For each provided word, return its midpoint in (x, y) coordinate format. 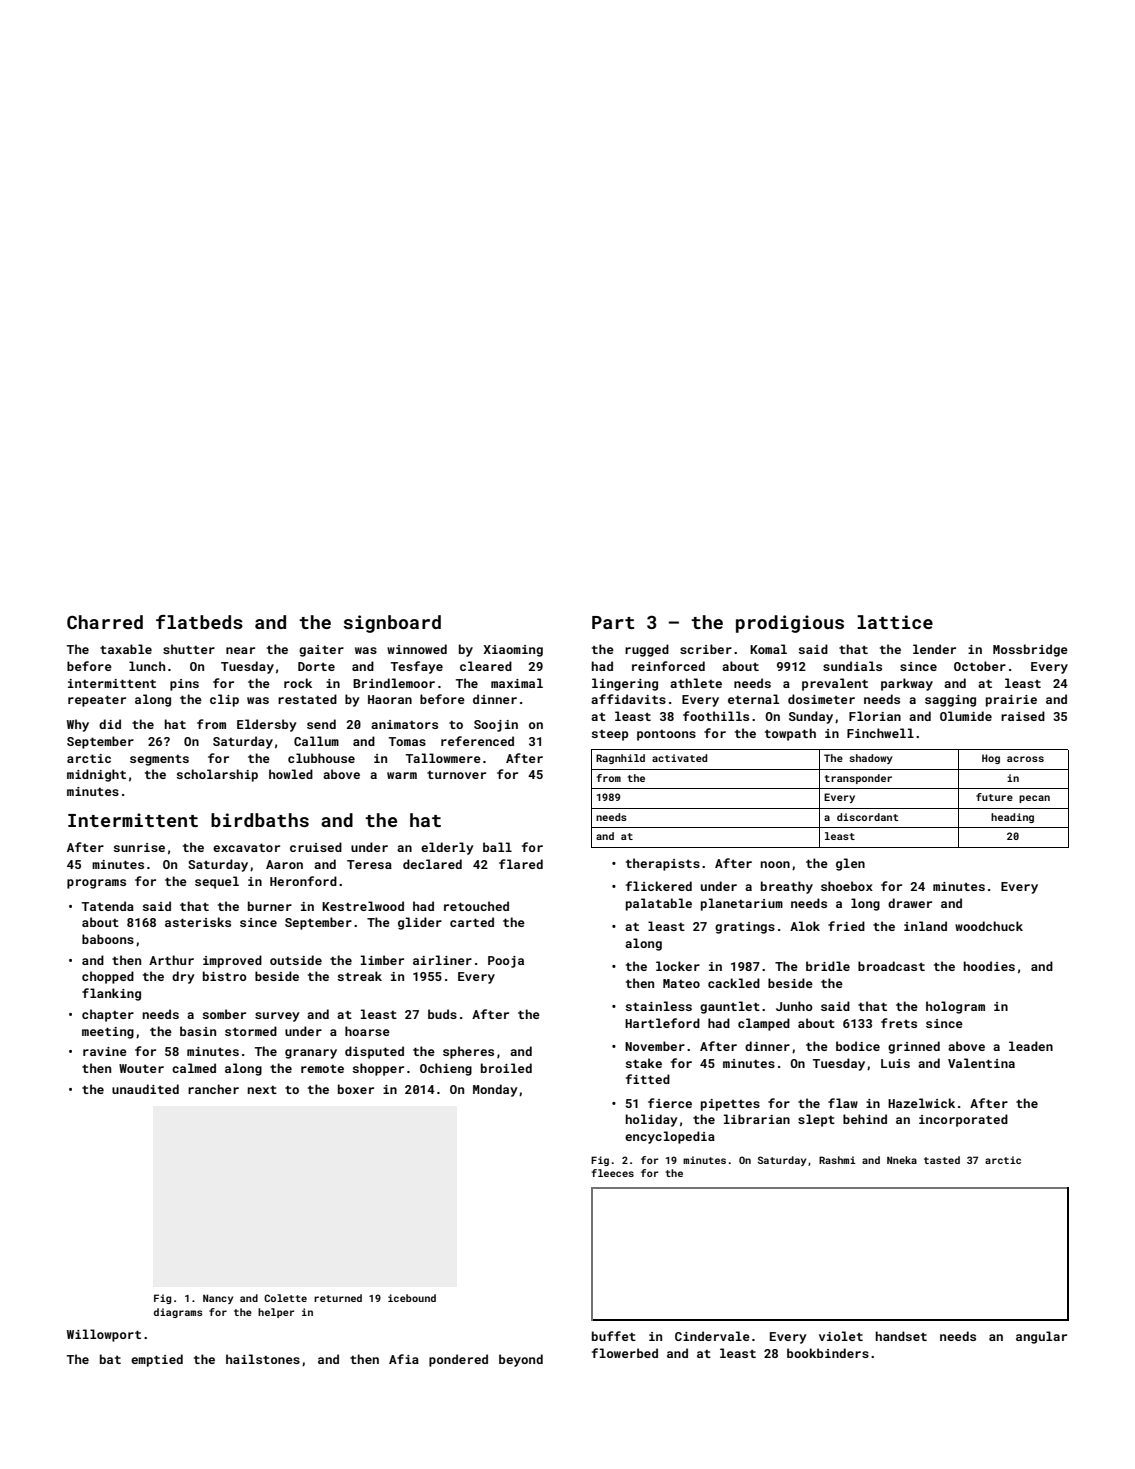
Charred (105, 622)
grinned (914, 1047)
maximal (517, 683)
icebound (412, 1298)
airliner (442, 960)
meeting (108, 1033)
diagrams (178, 1313)
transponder (858, 779)
